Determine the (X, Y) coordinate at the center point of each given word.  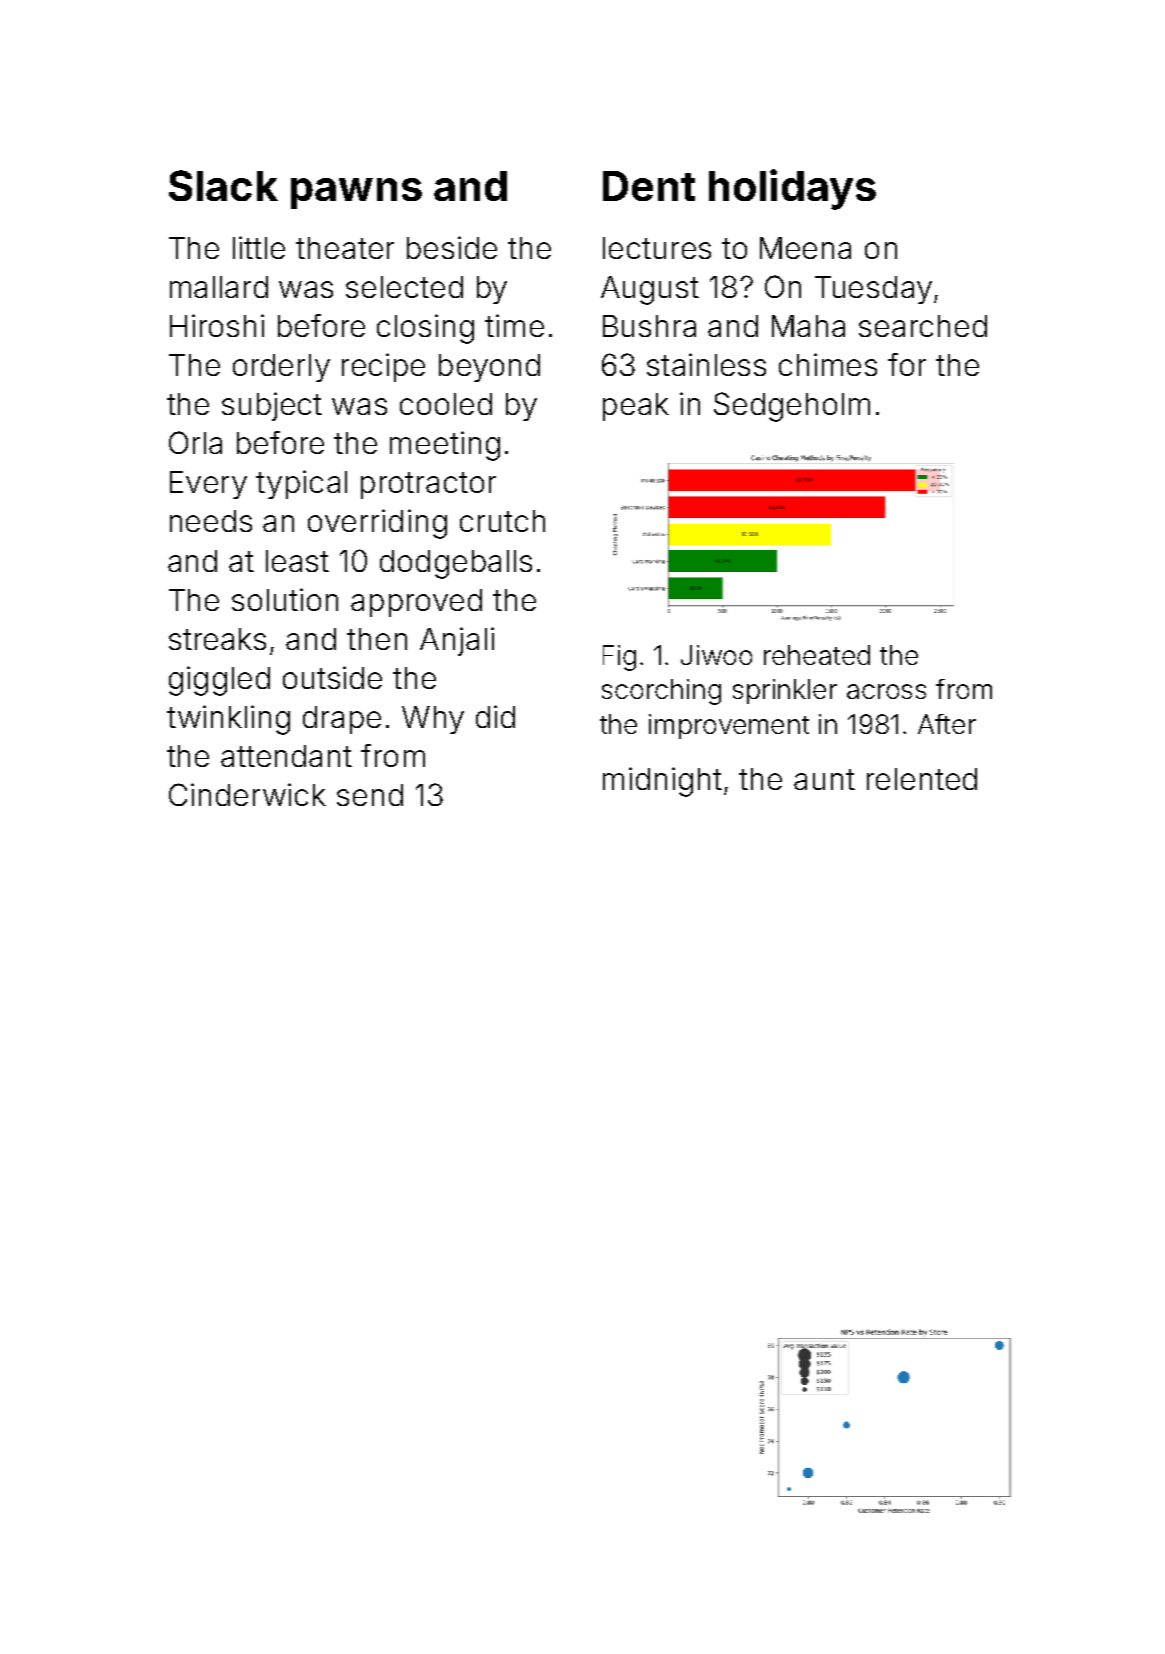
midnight (662, 782)
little (259, 247)
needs (211, 521)
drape (342, 720)
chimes (828, 364)
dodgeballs (456, 564)
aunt (824, 779)
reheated (817, 655)
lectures (657, 248)
